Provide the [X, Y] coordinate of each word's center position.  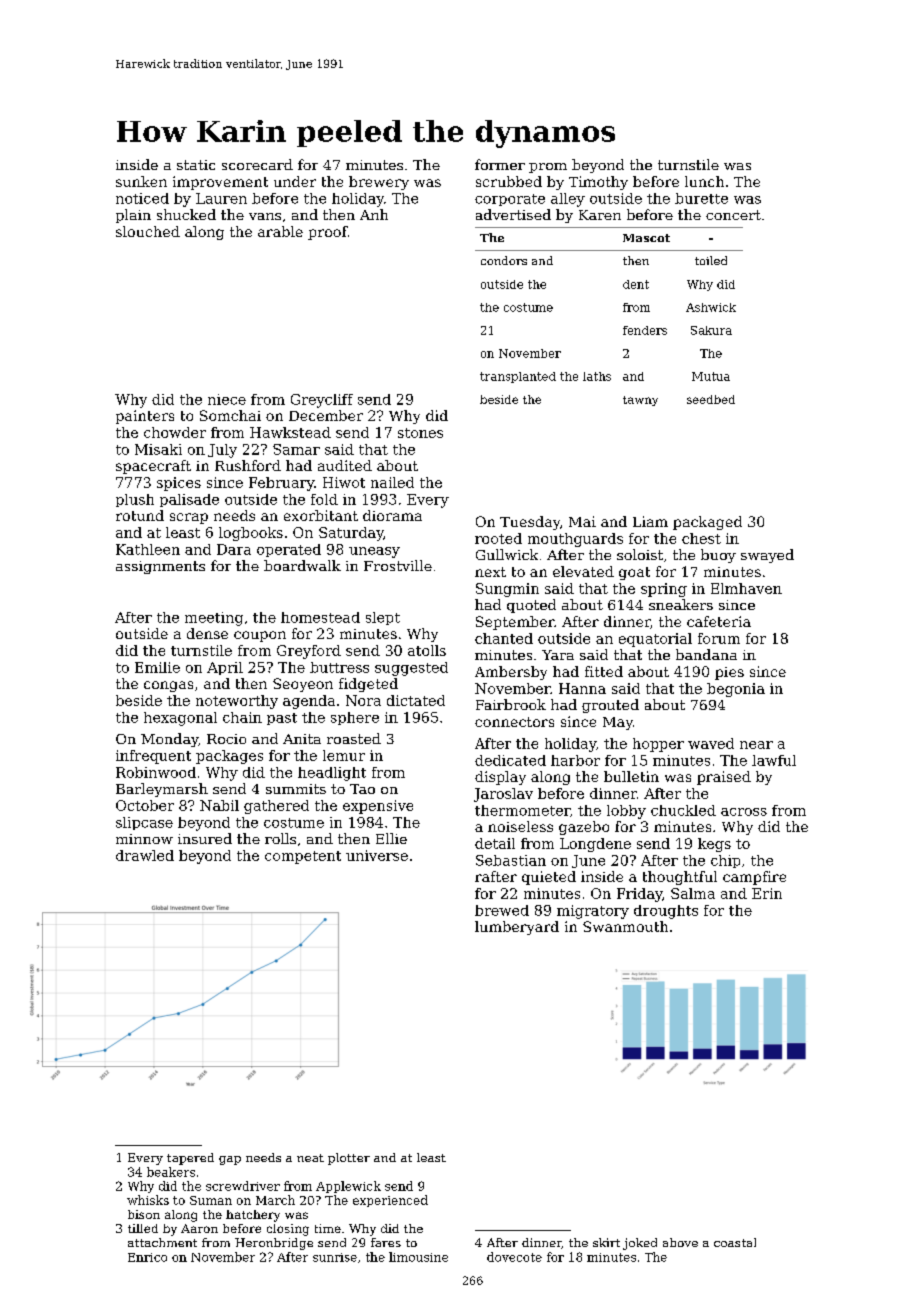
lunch [704, 181]
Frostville [398, 565]
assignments [160, 567]
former [500, 164]
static [196, 165]
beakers [171, 1172]
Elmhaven [746, 588]
